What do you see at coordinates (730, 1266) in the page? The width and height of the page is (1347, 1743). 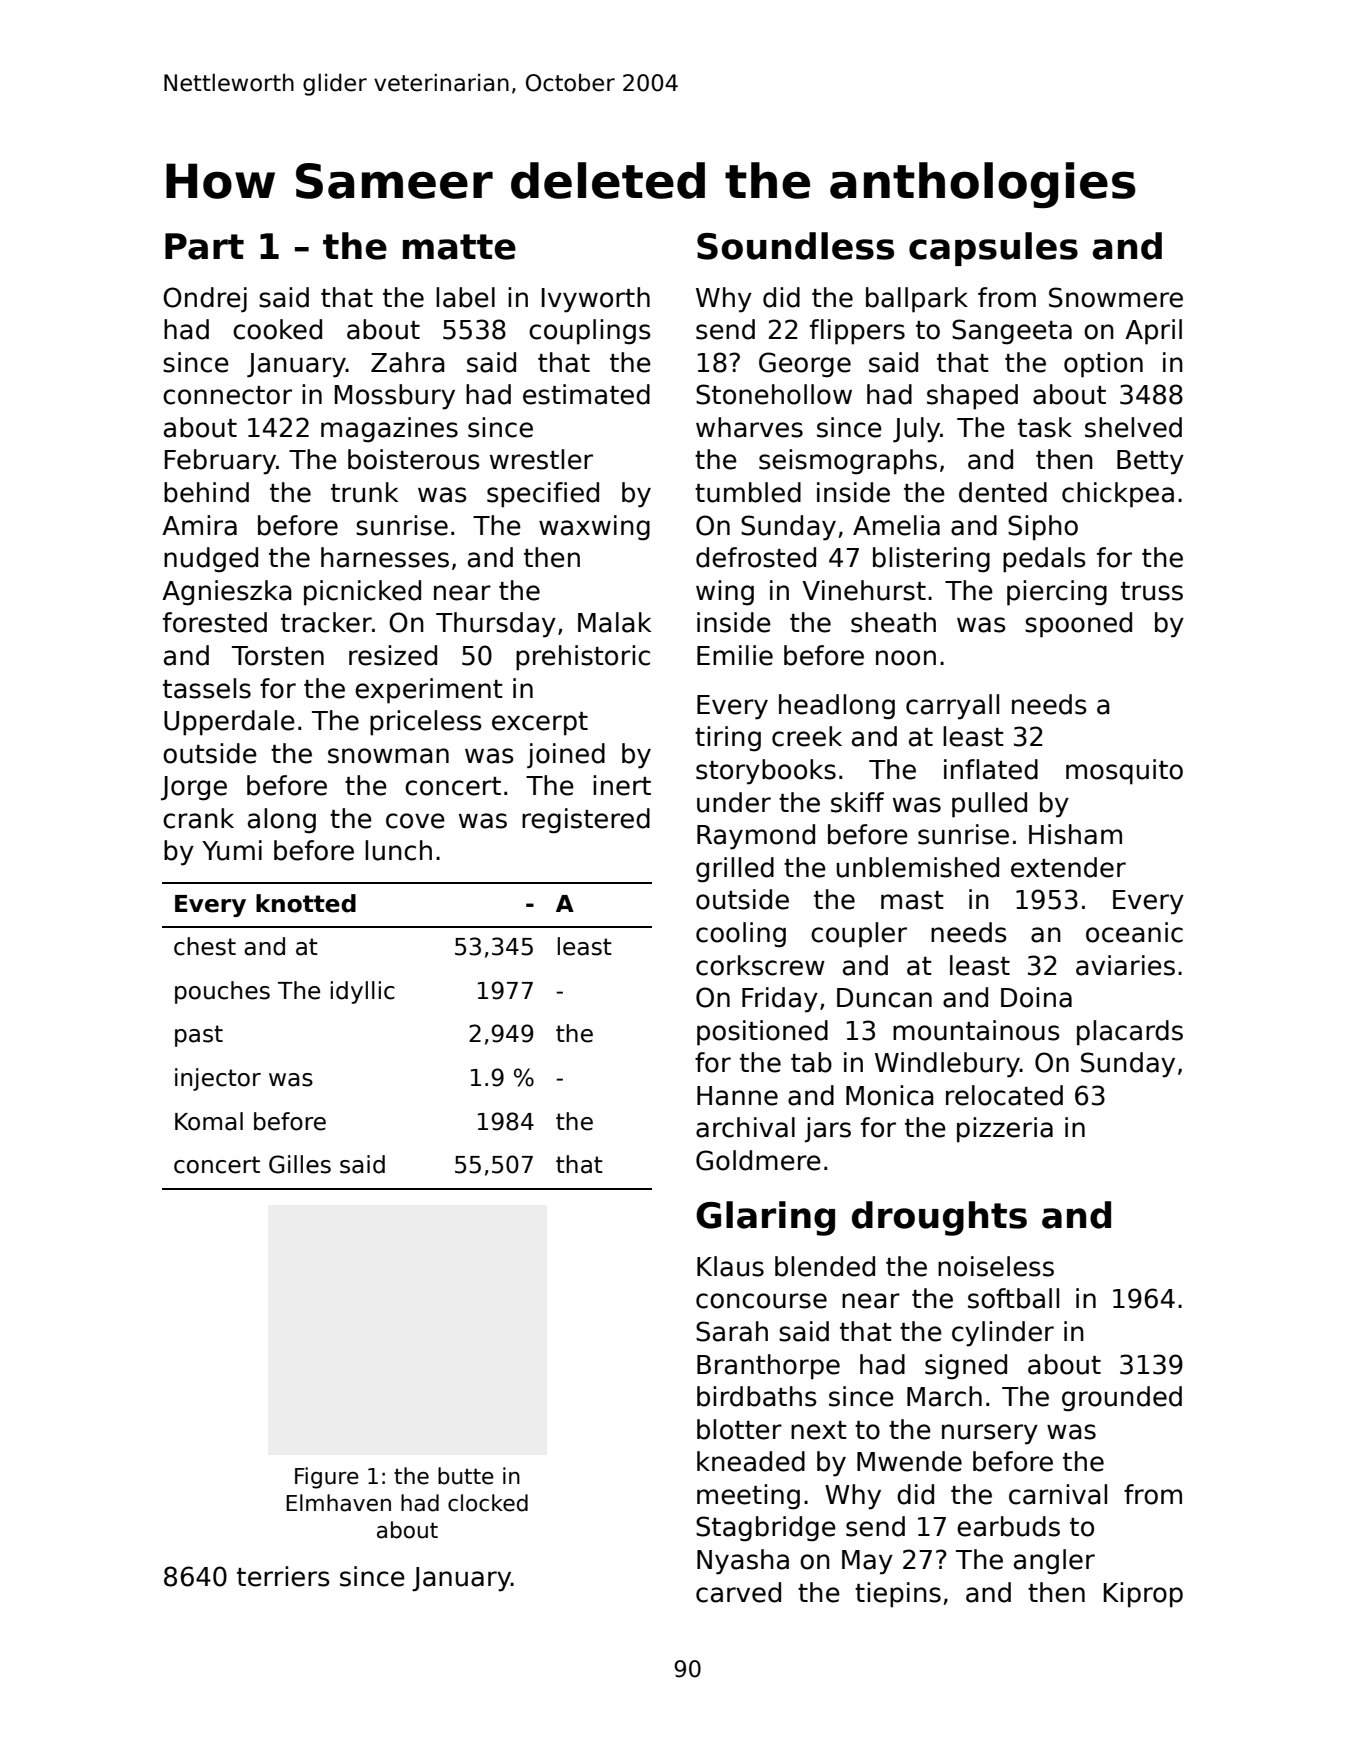 I see `Klaus` at bounding box center [730, 1266].
